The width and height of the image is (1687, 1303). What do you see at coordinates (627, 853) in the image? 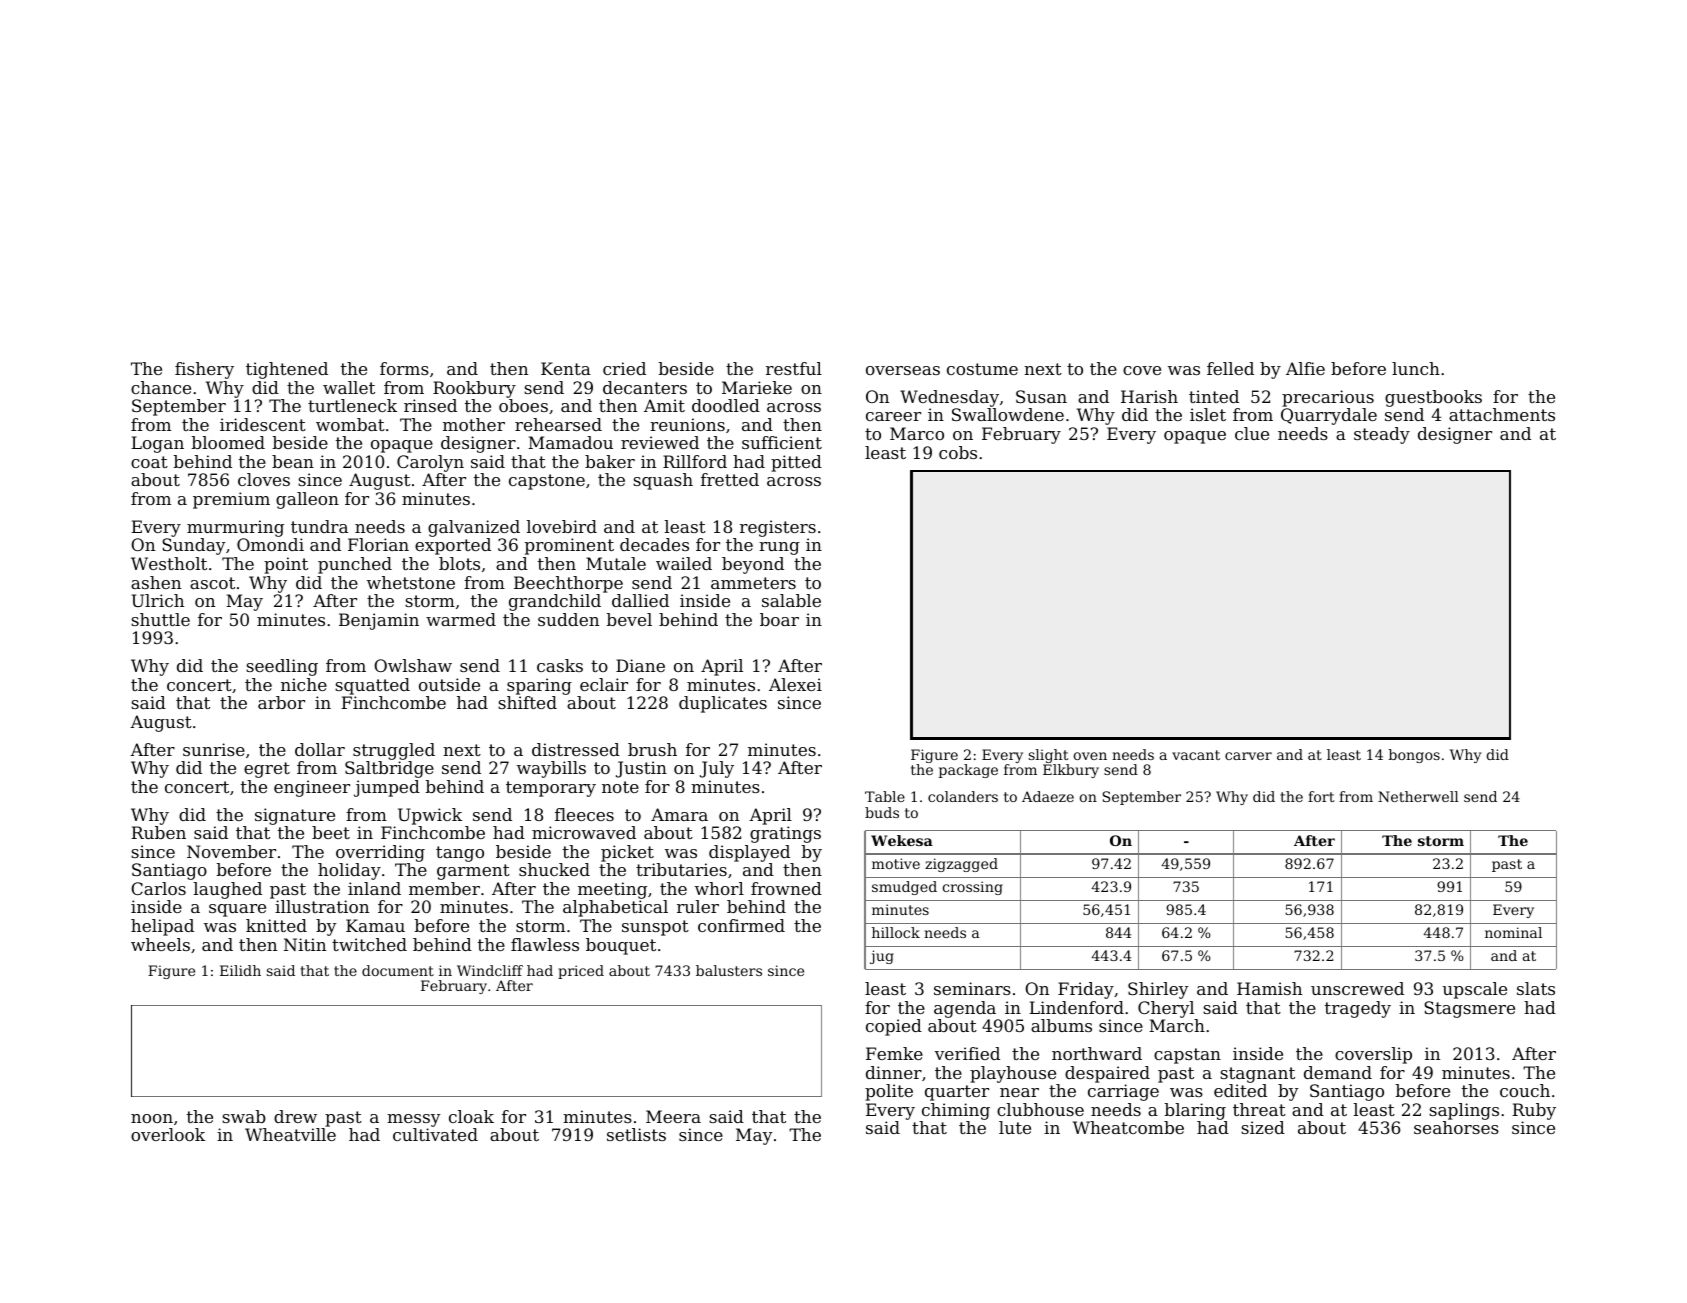
I see `picket` at bounding box center [627, 853].
